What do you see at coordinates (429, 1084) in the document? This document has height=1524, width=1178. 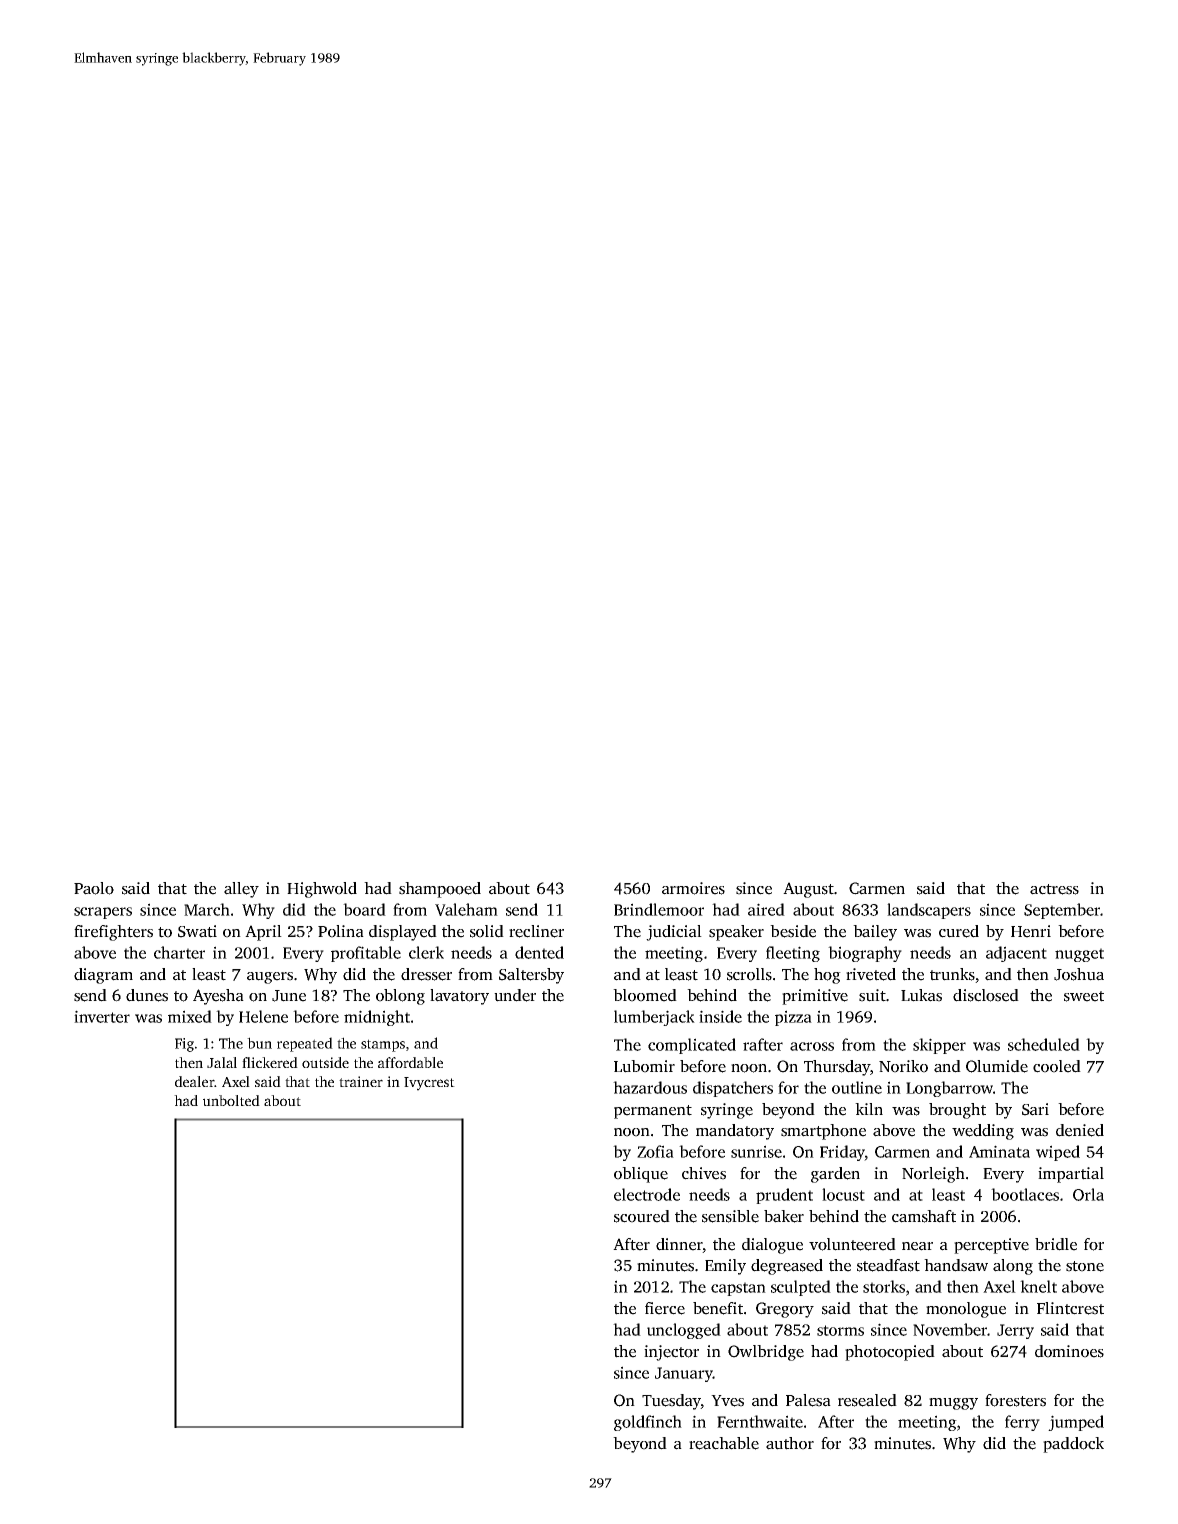 I see `Ivycrest` at bounding box center [429, 1084].
